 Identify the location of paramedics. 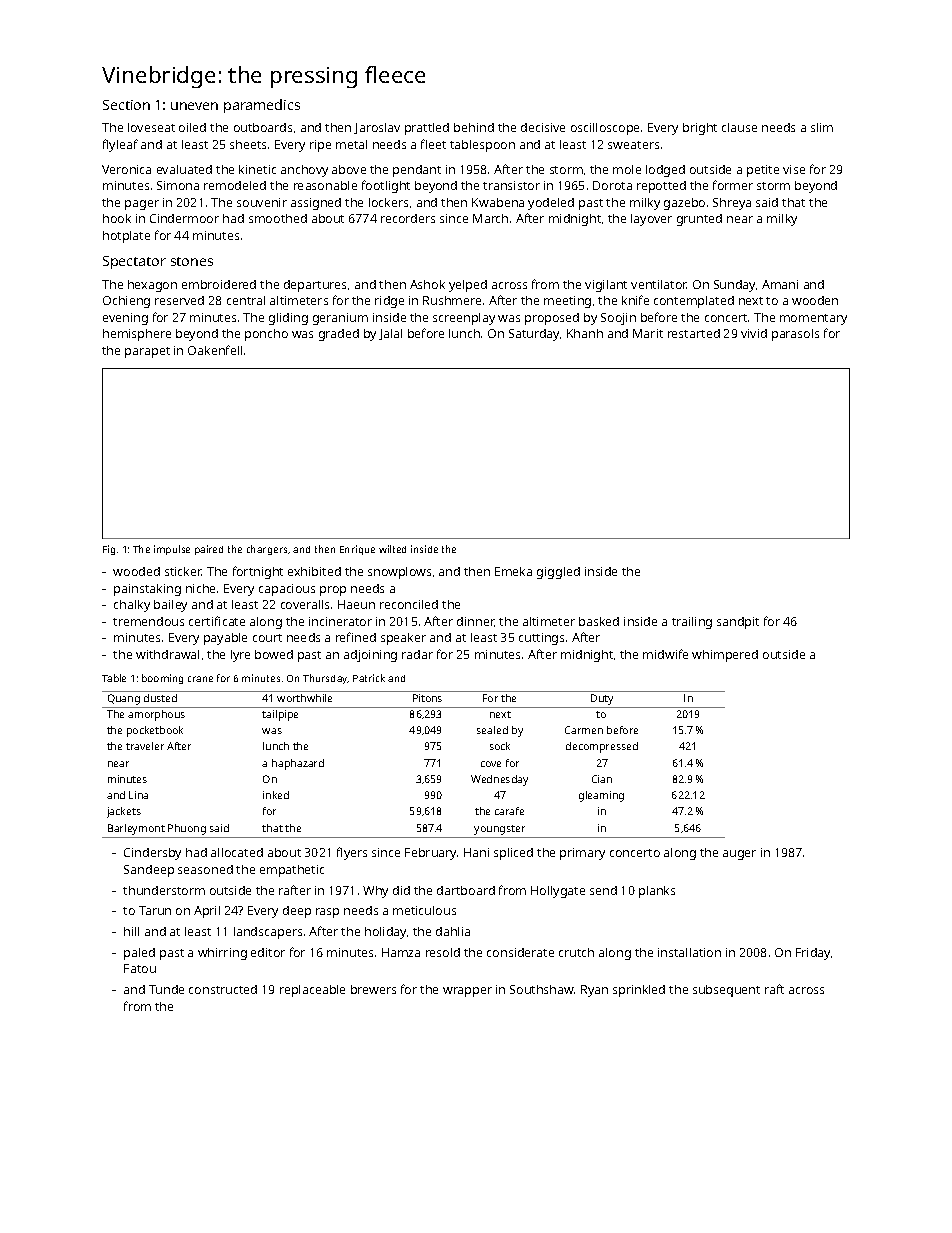
(262, 106).
